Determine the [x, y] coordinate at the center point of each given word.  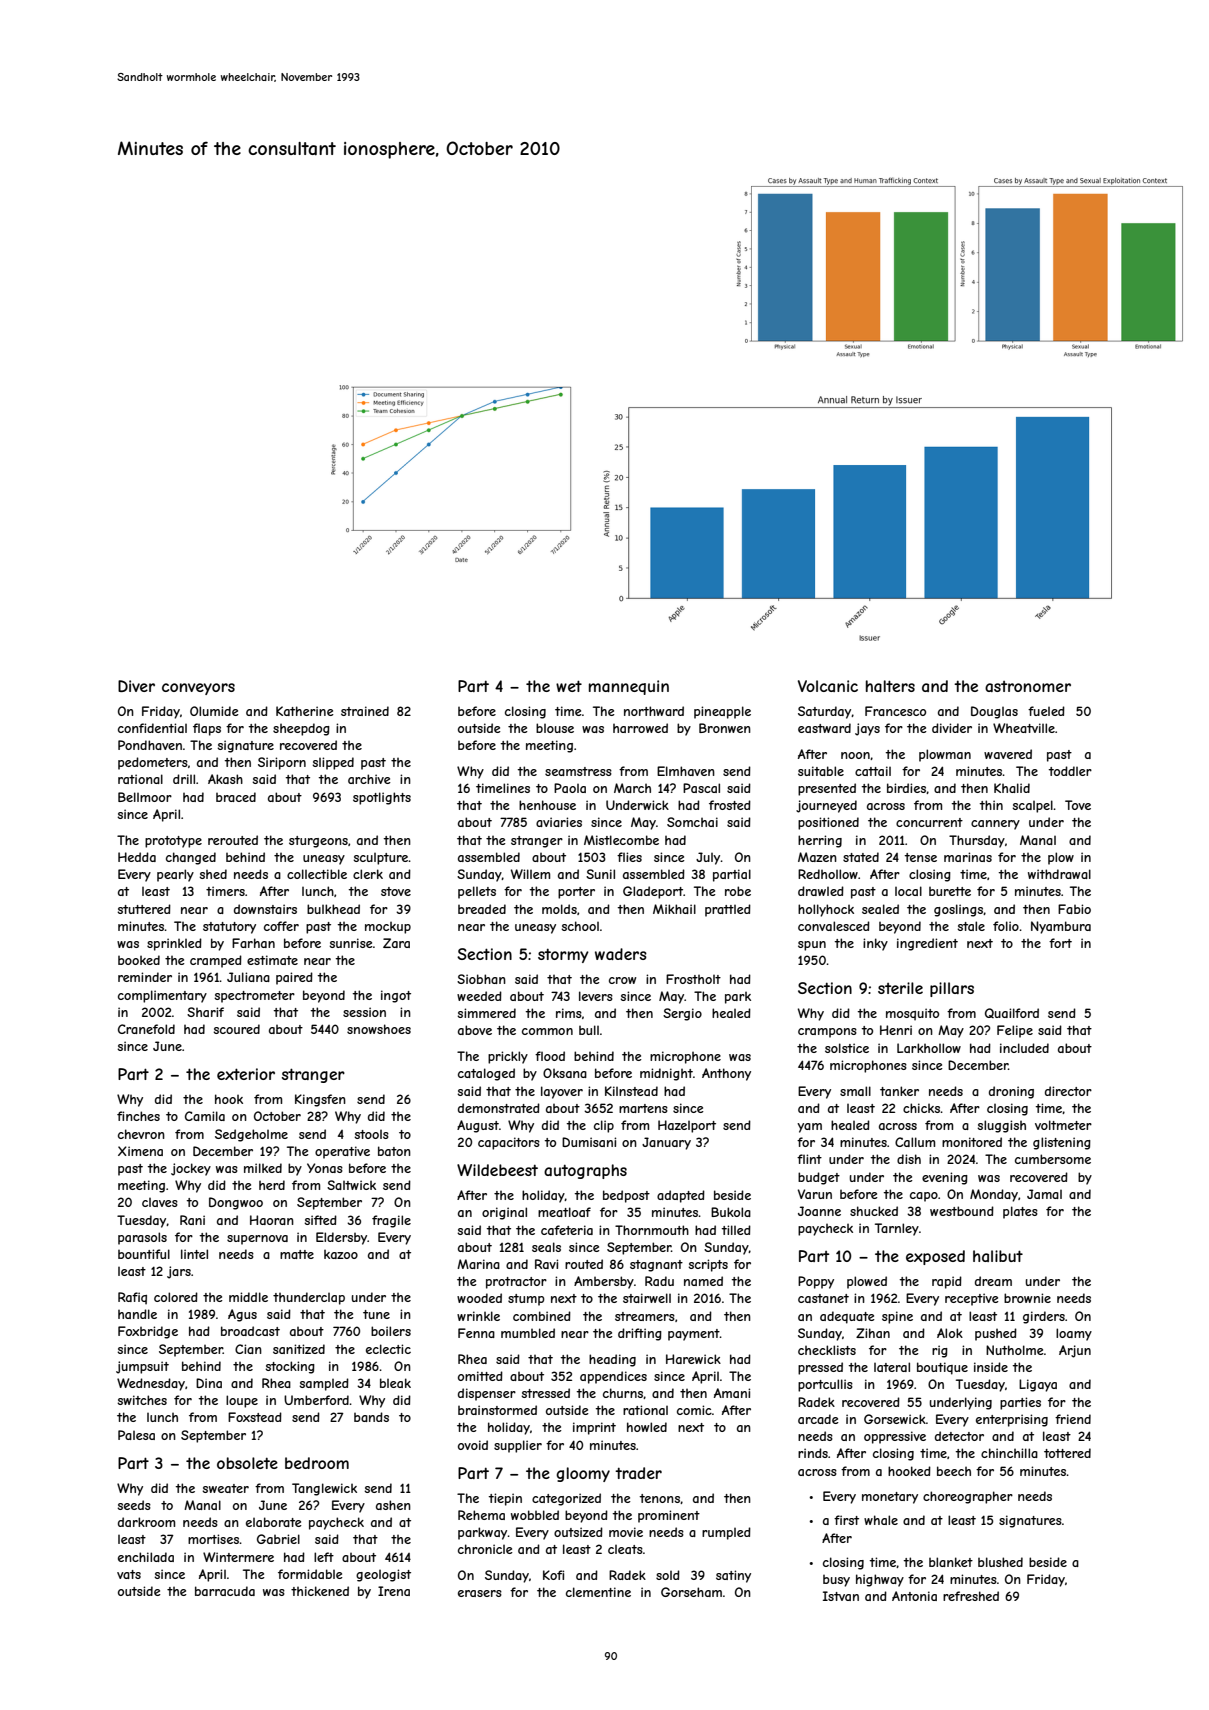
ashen [393, 1505]
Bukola [731, 1212]
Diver [136, 686]
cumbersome [1053, 1159]
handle [137, 1314]
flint [809, 1159]
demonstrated [499, 1108]
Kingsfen [320, 1100]
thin [991, 805]
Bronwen [725, 728]
